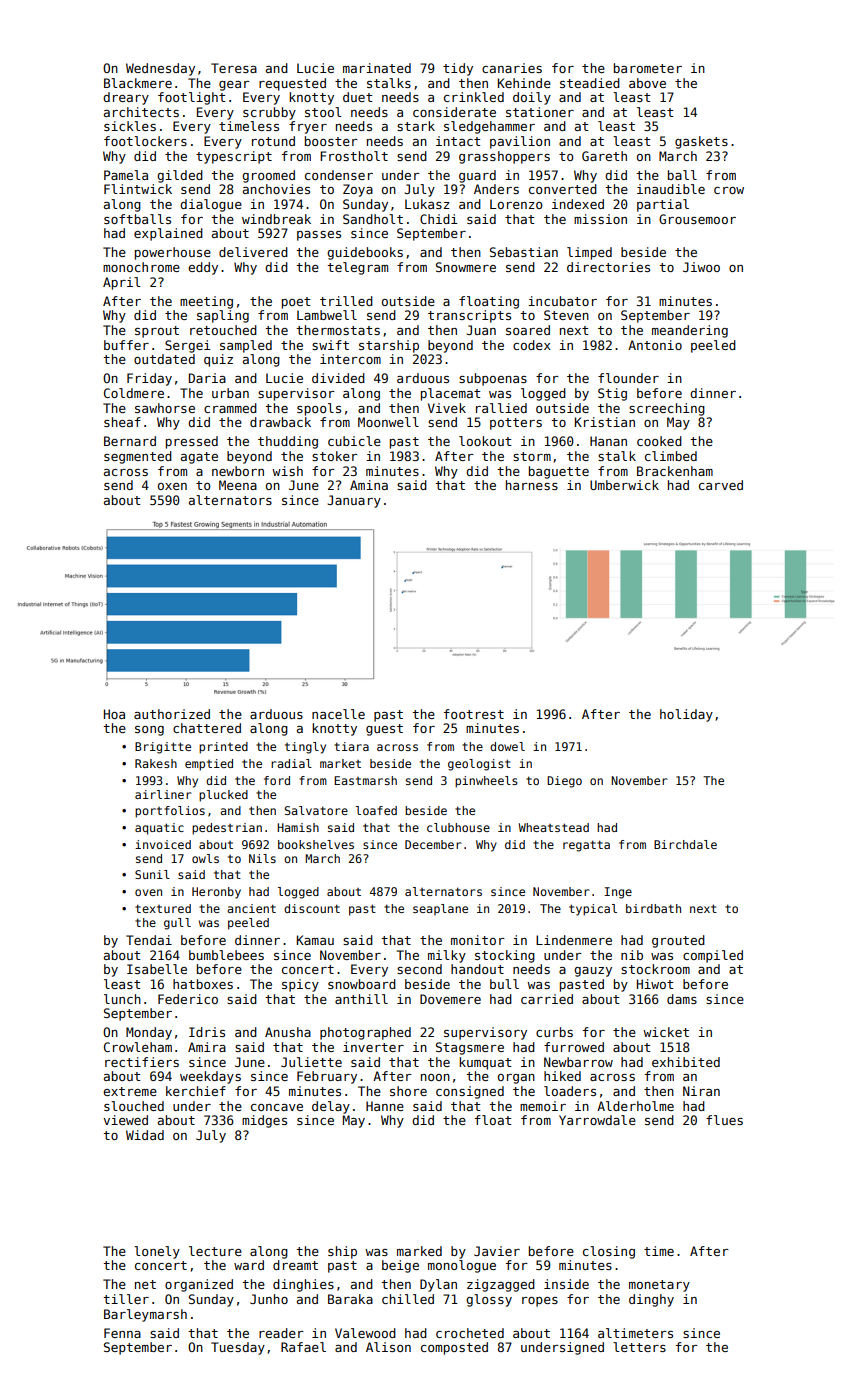 This screenshot has width=849, height=1400. What do you see at coordinates (486, 782) in the screenshot?
I see `pinwheels` at bounding box center [486, 782].
